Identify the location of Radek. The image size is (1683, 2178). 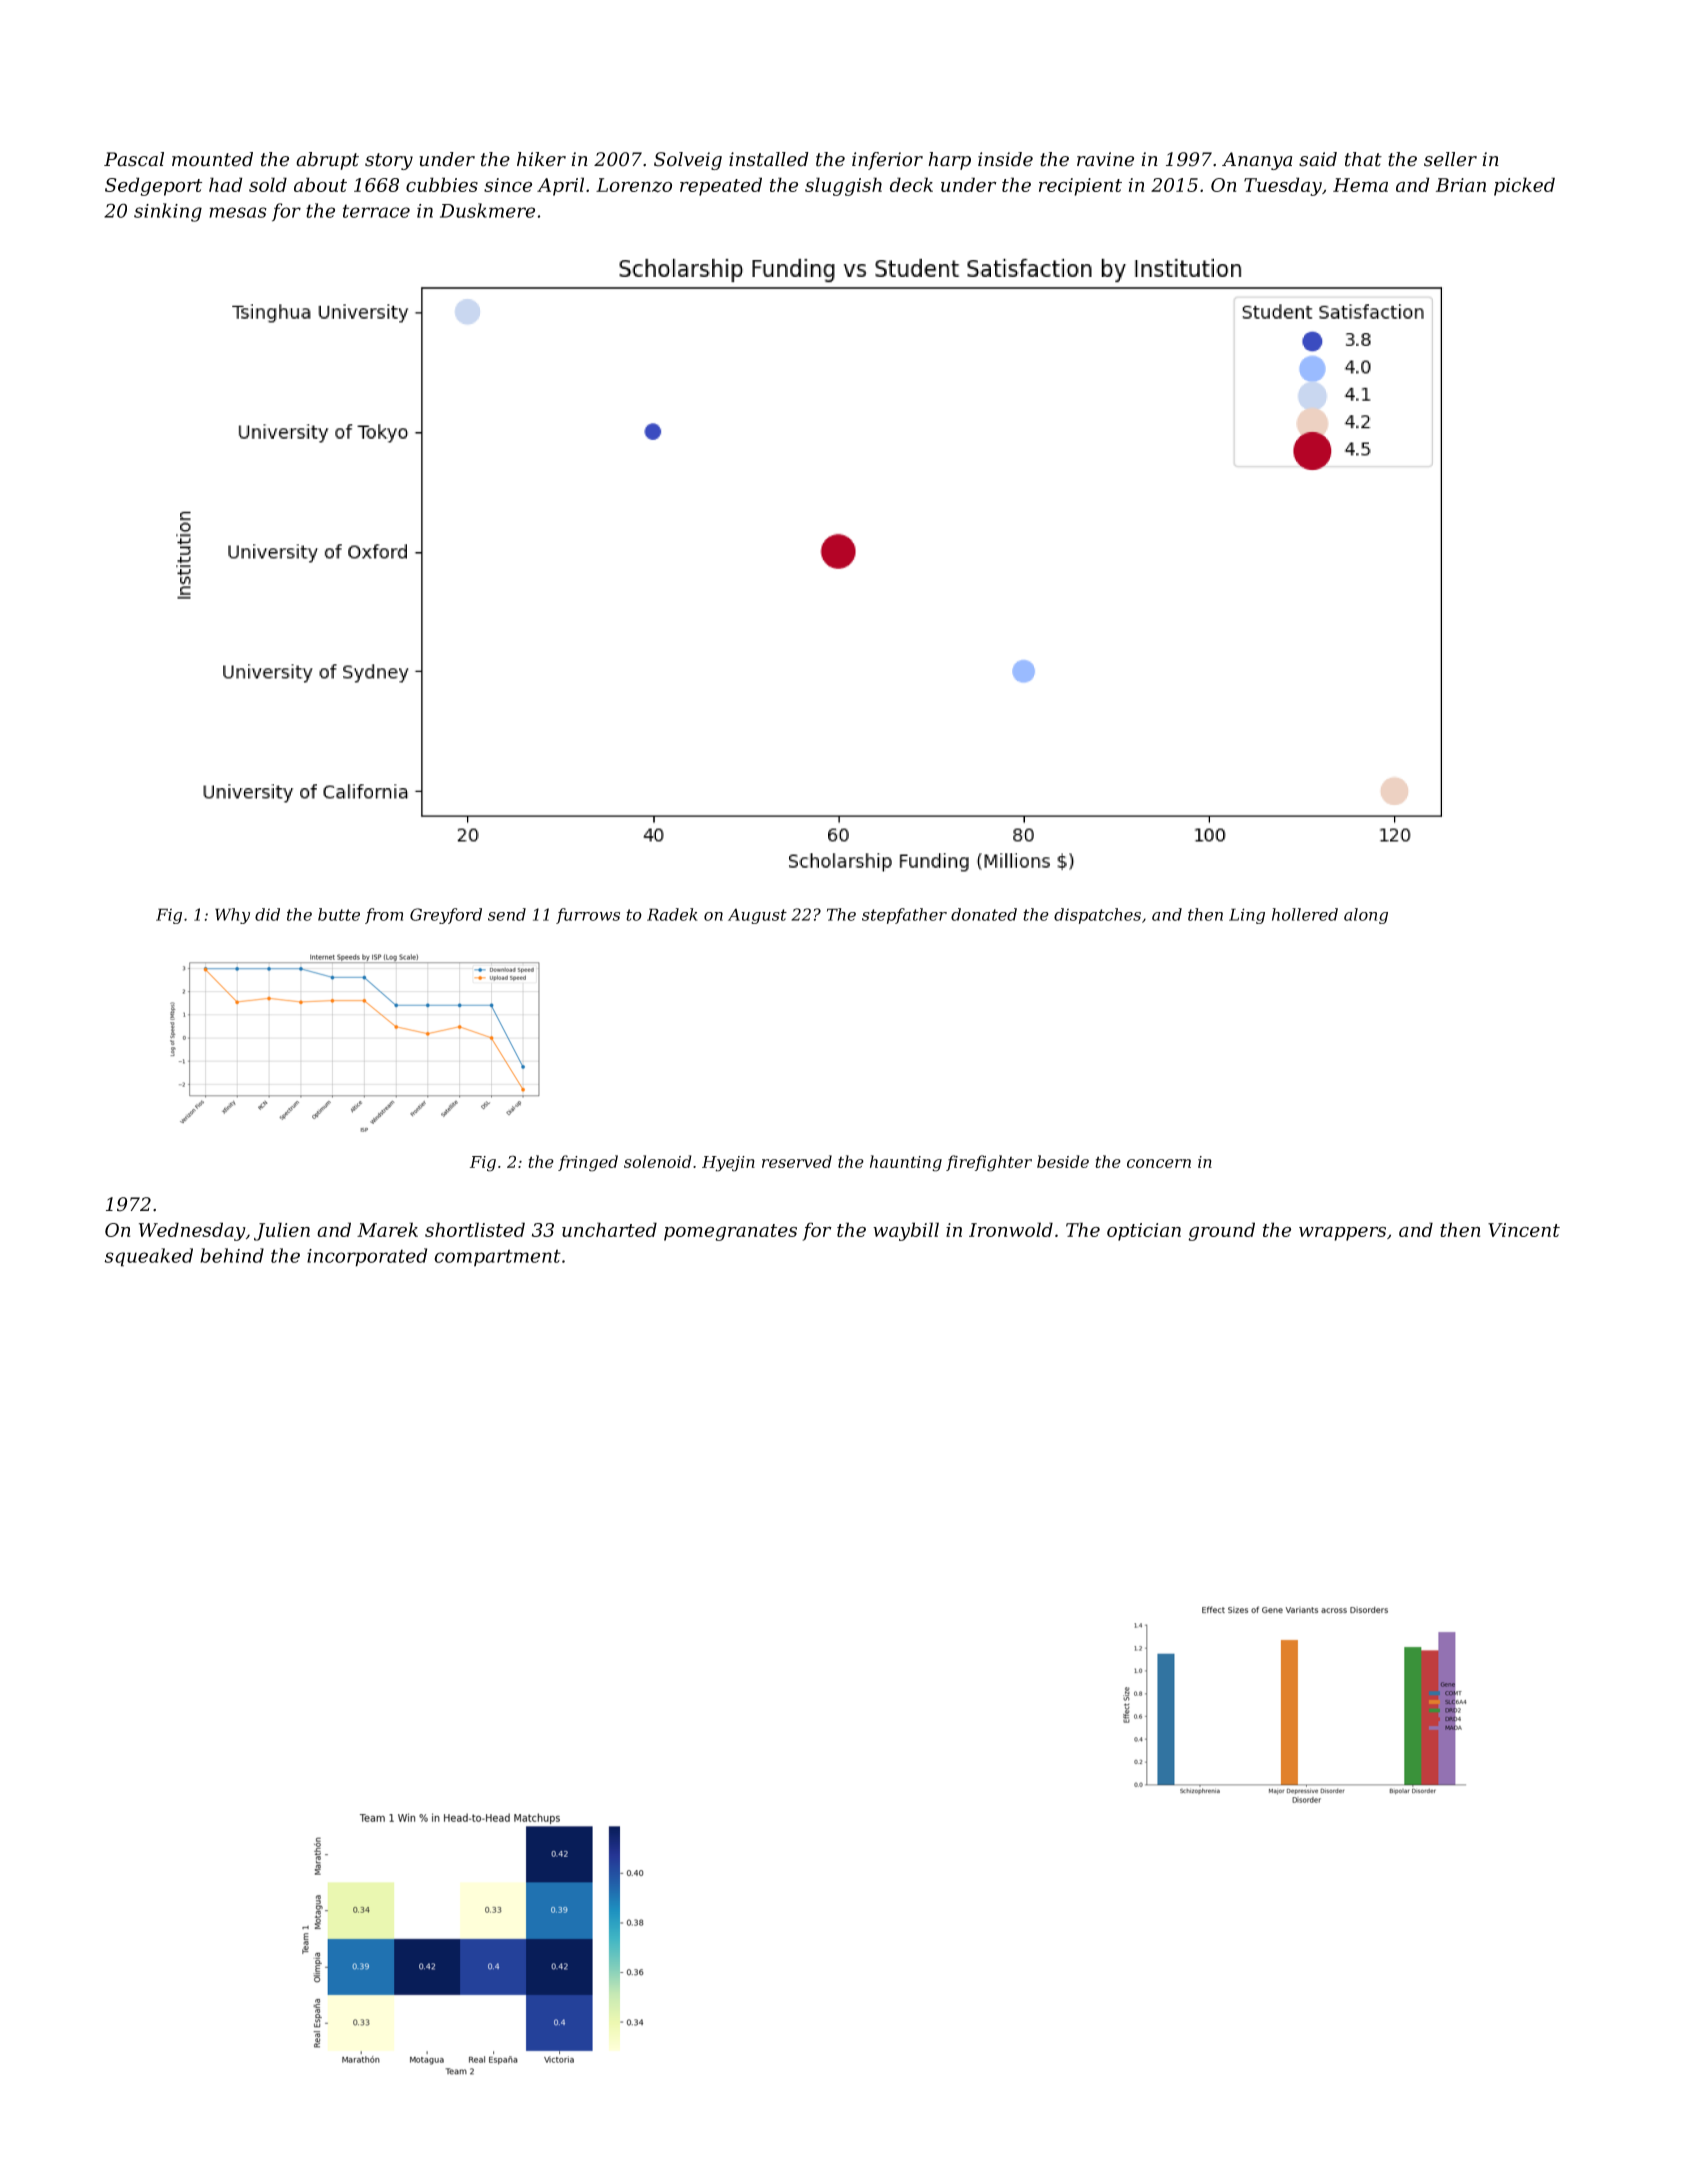
(672, 914).
